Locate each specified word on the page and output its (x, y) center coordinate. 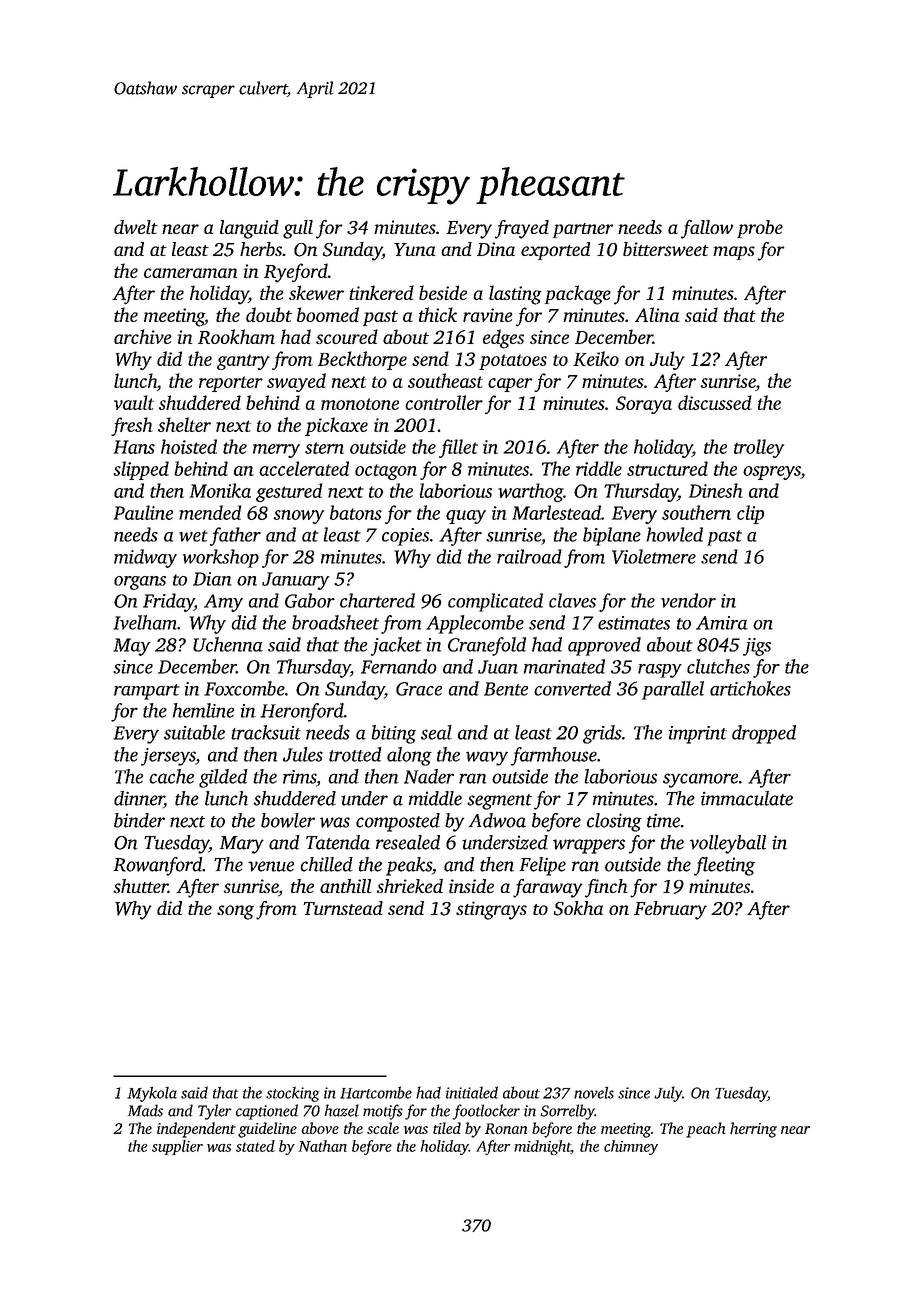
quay (466, 517)
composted (398, 822)
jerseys (168, 757)
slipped (141, 470)
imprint (698, 735)
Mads (145, 1110)
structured (667, 468)
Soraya (644, 405)
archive (142, 336)
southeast (445, 380)
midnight (542, 1147)
